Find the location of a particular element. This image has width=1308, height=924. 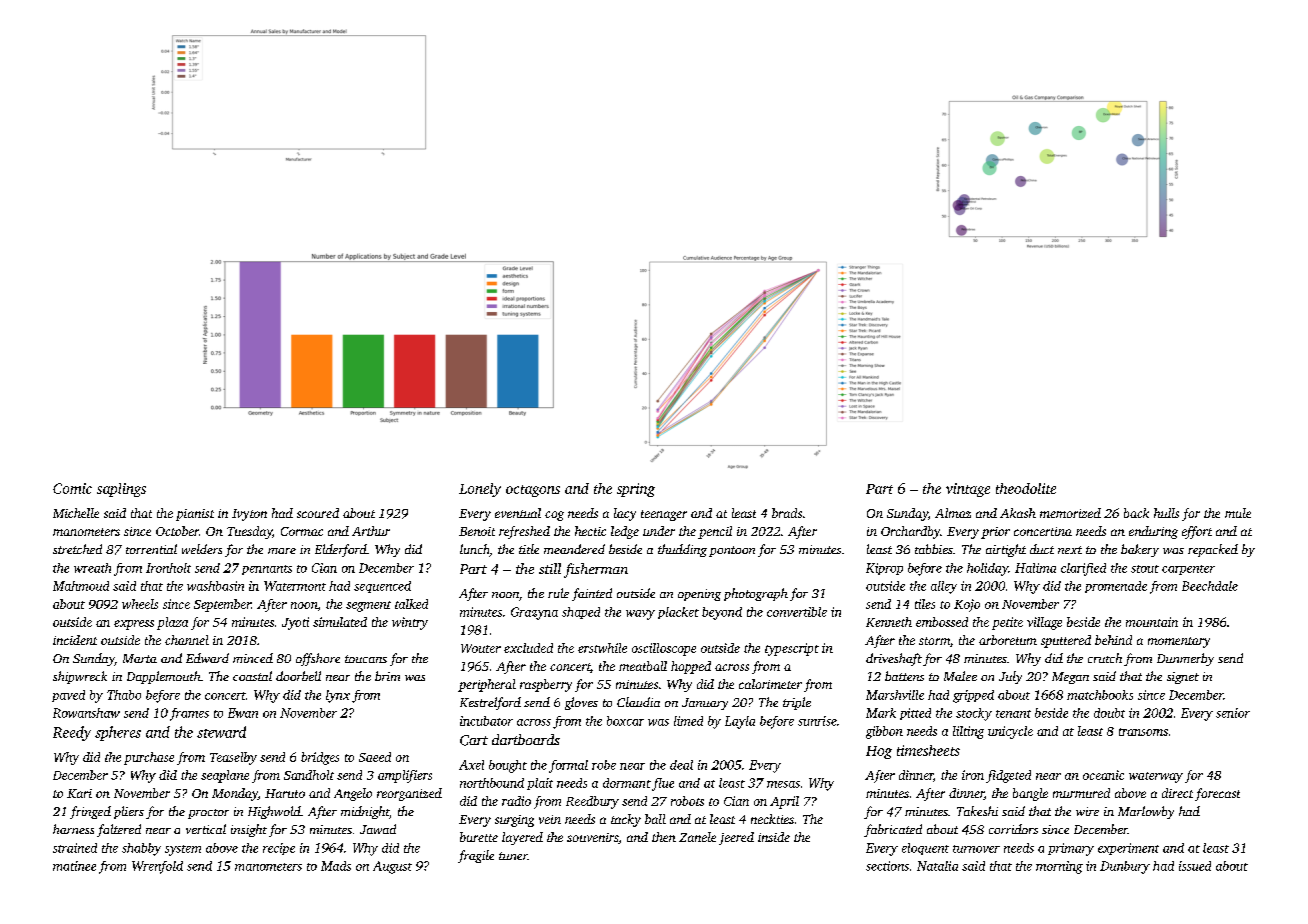

Sandholt is located at coordinates (309, 775).
